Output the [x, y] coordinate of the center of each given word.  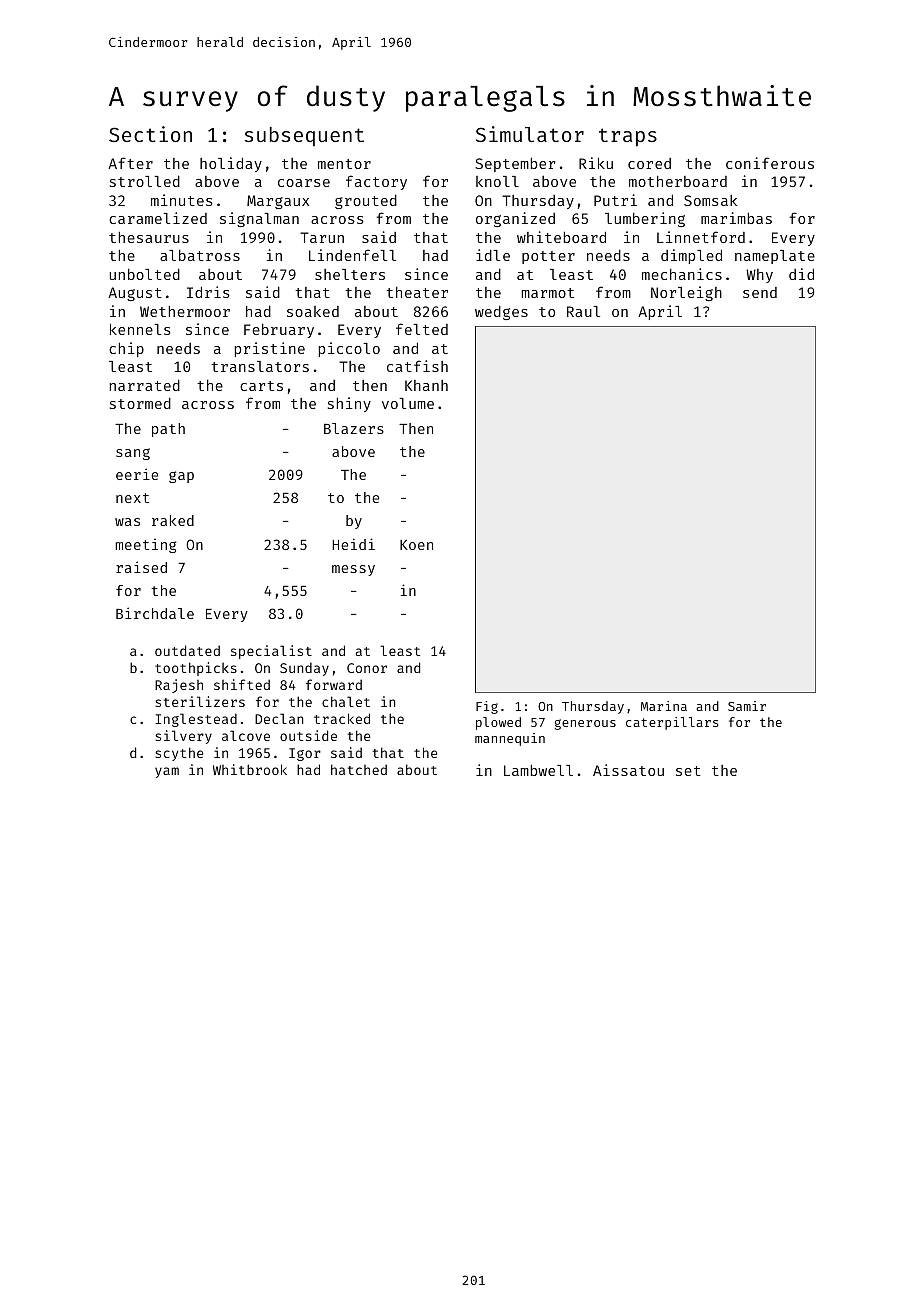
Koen [416, 545]
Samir [747, 706]
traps [628, 137]
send [760, 292]
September [515, 164]
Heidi [353, 544]
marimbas [736, 218]
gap [181, 477]
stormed [140, 403]
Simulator [530, 134]
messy [353, 570]
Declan [279, 718]
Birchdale [155, 613]
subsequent [304, 136]
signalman [259, 219]
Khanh [426, 385]
